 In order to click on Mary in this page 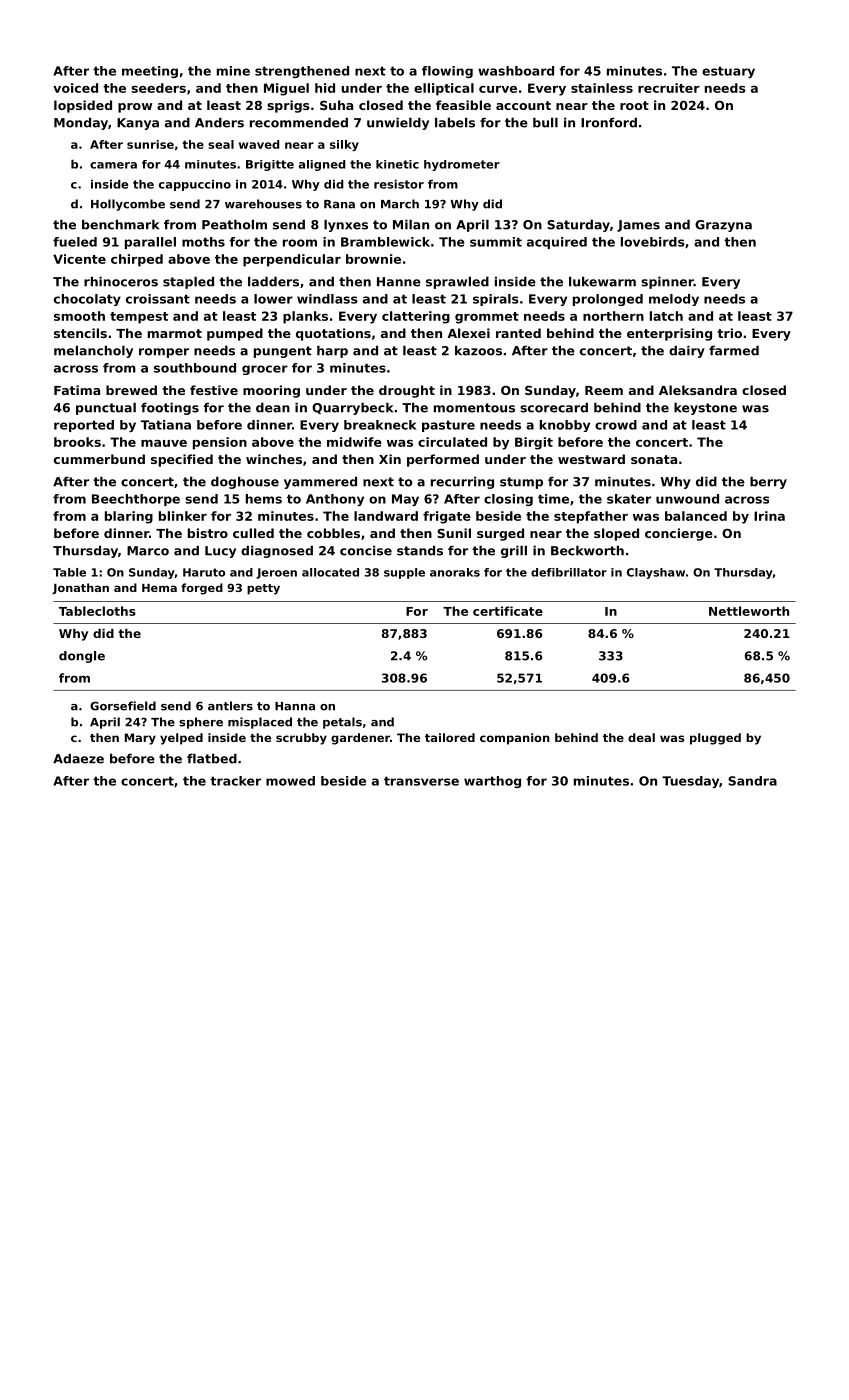, I will do `click(140, 739)`.
